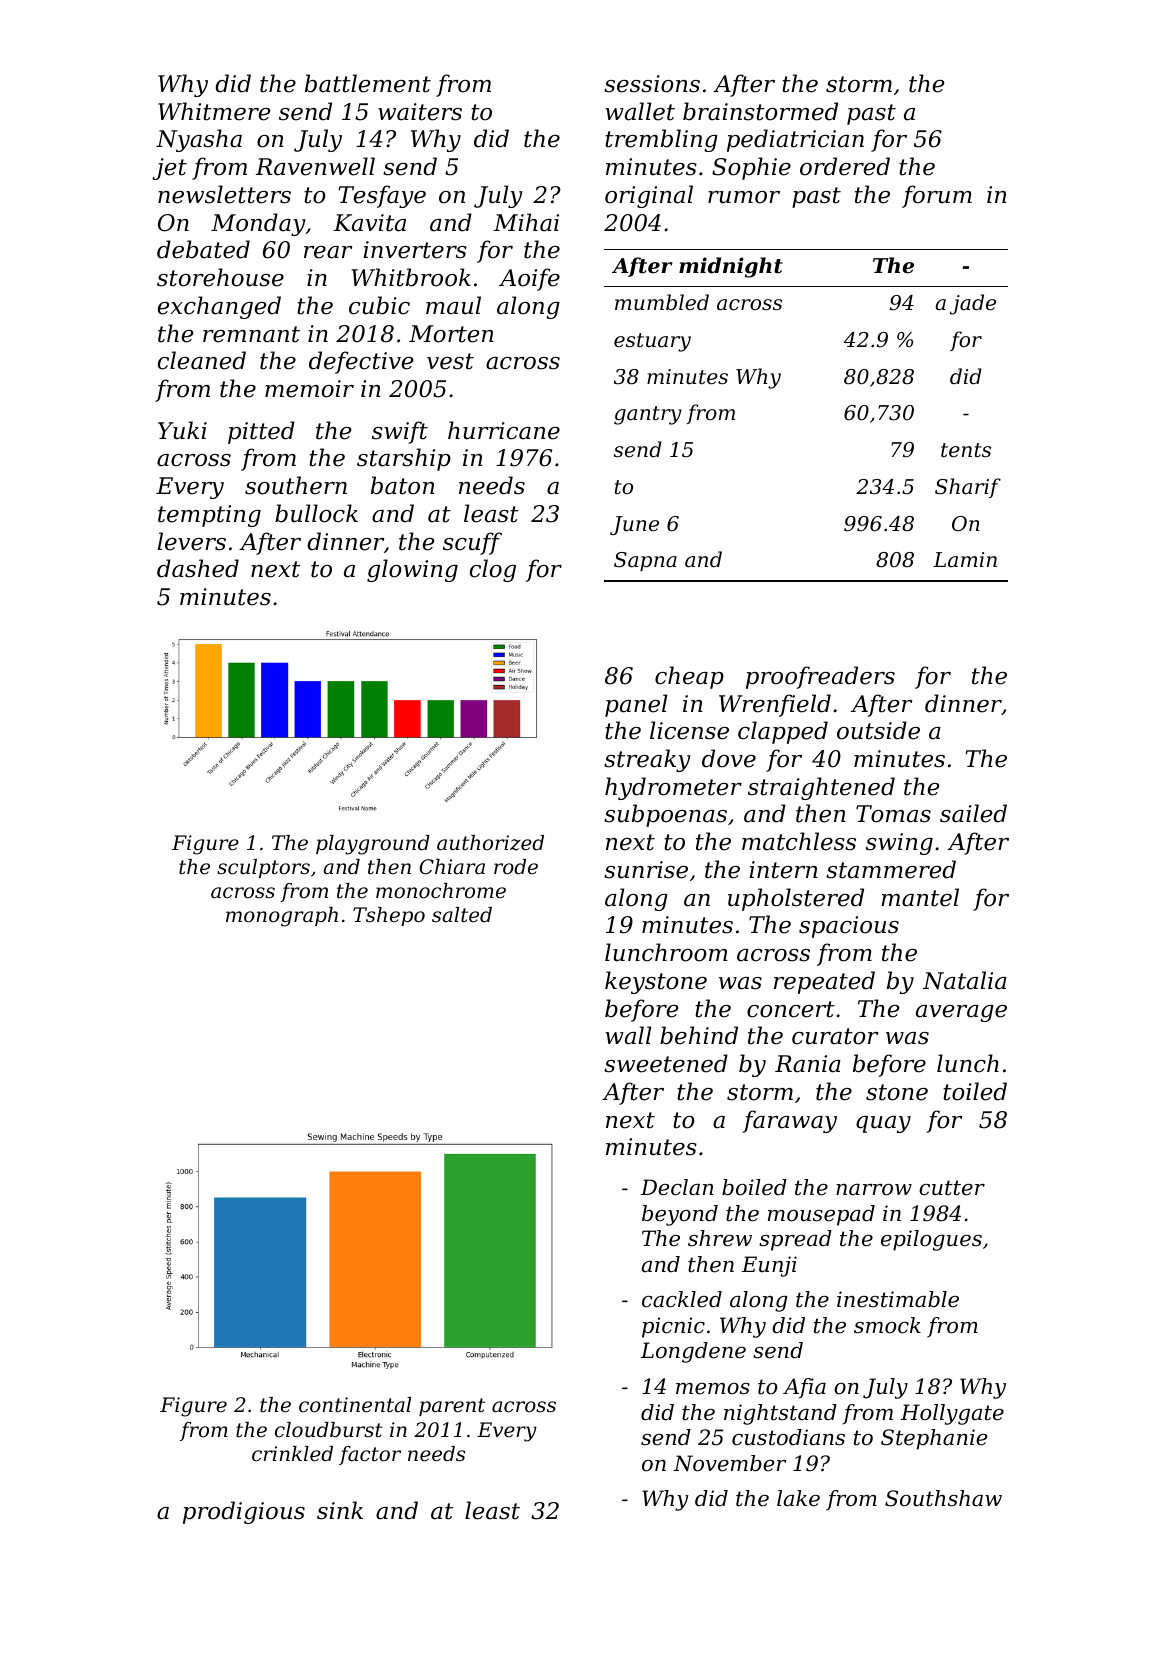  I want to click on hurricane, so click(504, 430).
